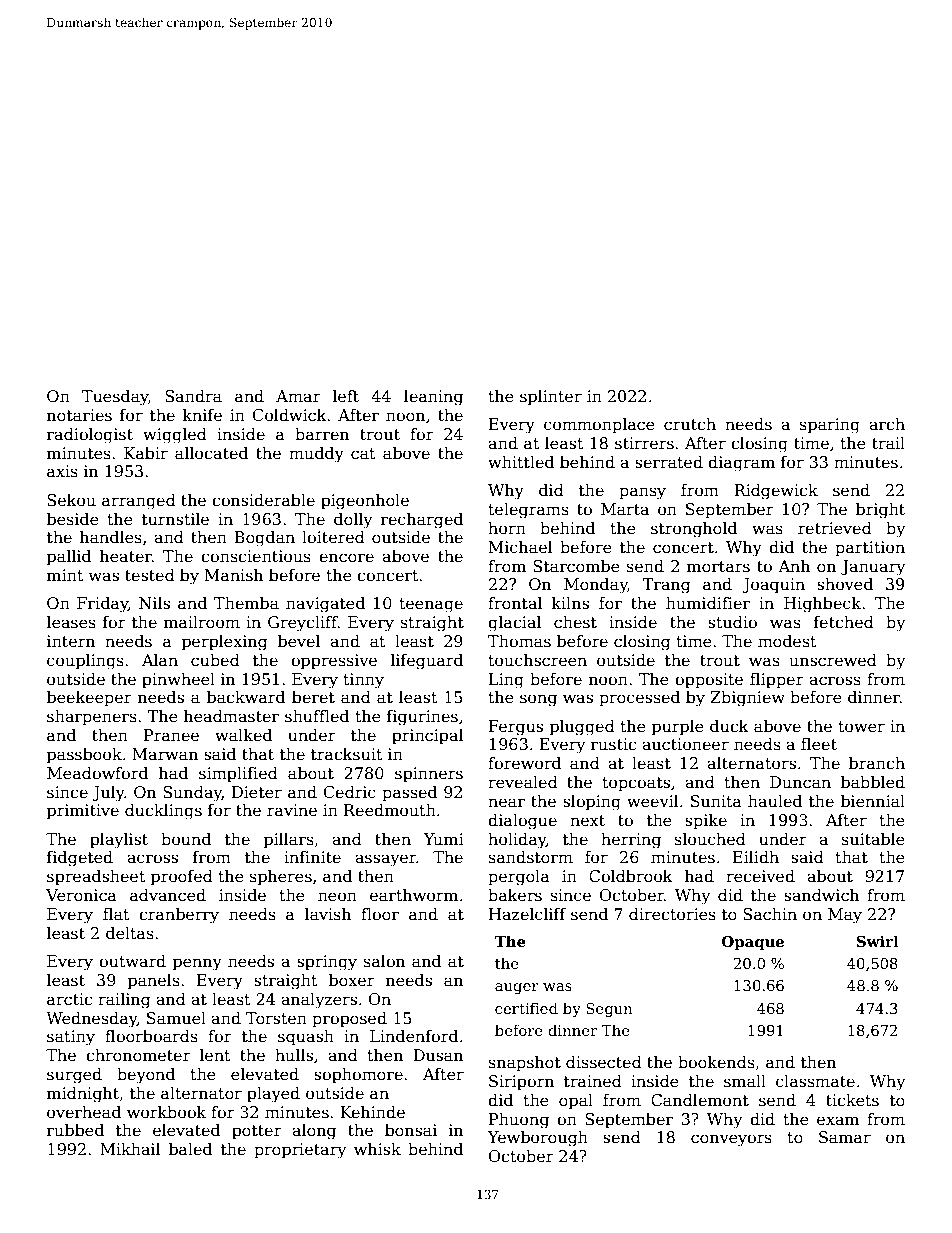 This screenshot has width=952, height=1233. What do you see at coordinates (609, 1010) in the screenshot?
I see `Segun` at bounding box center [609, 1010].
